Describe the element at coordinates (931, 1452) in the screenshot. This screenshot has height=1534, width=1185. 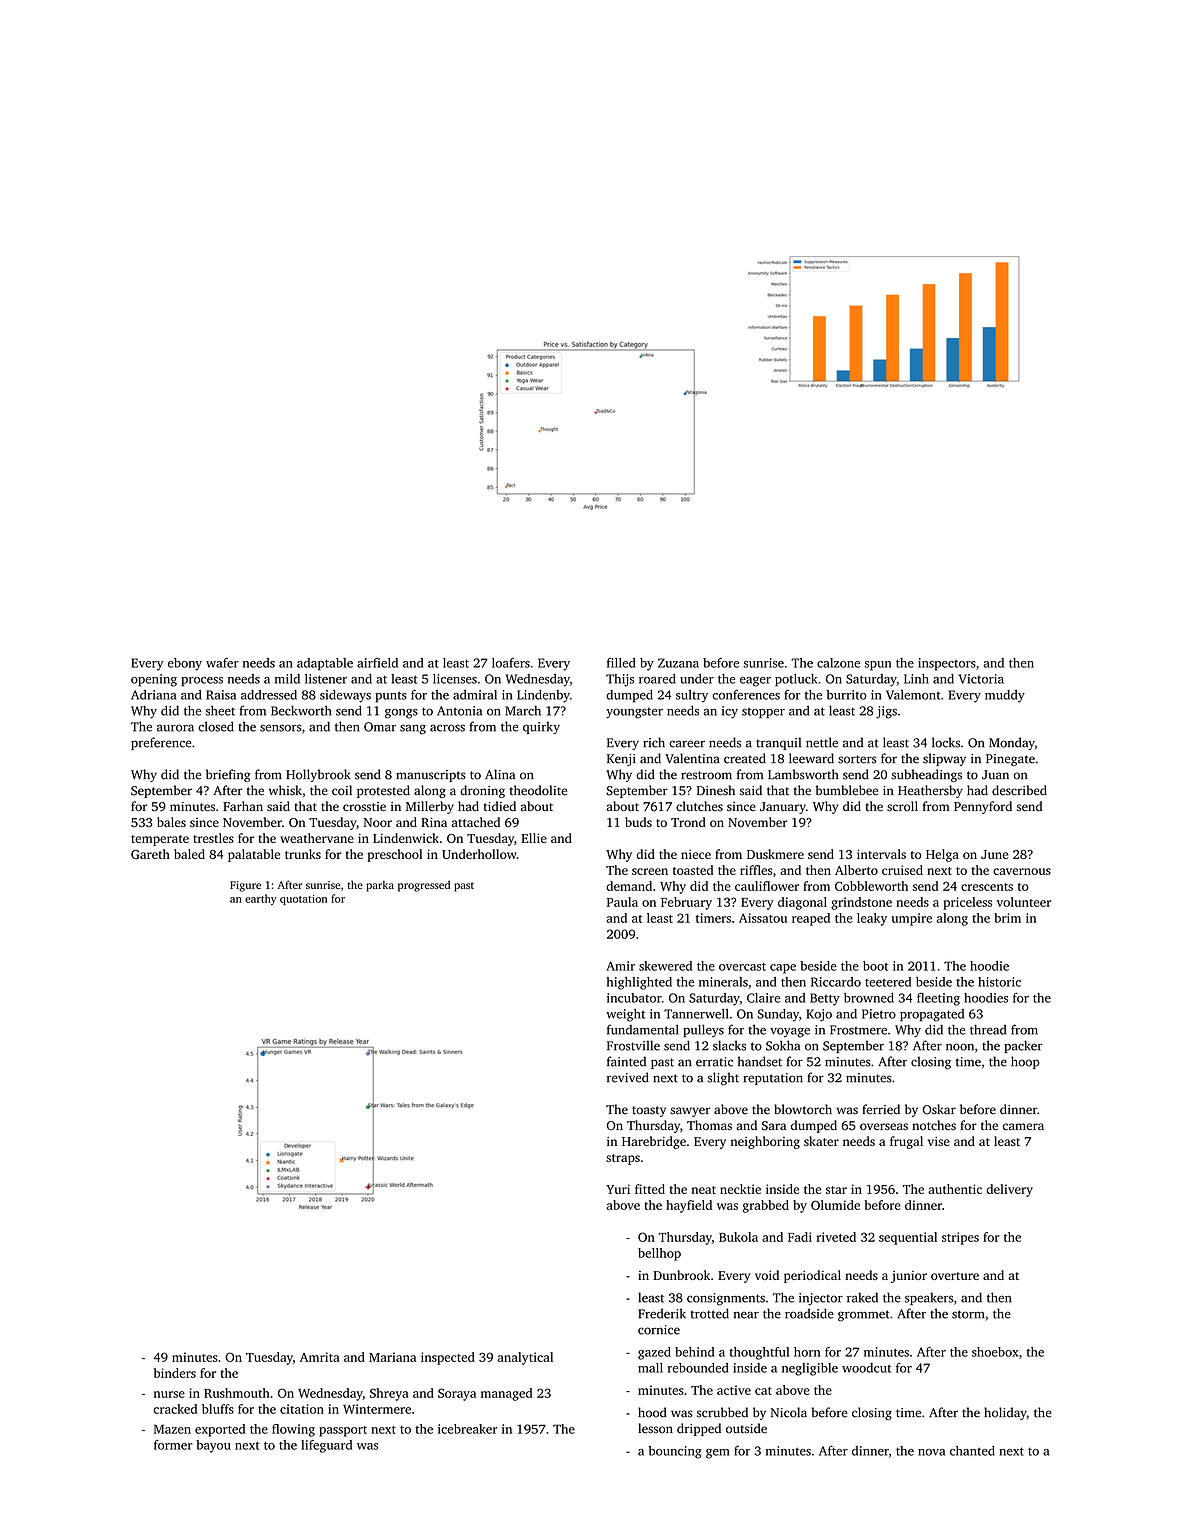
I see `nova` at that location.
